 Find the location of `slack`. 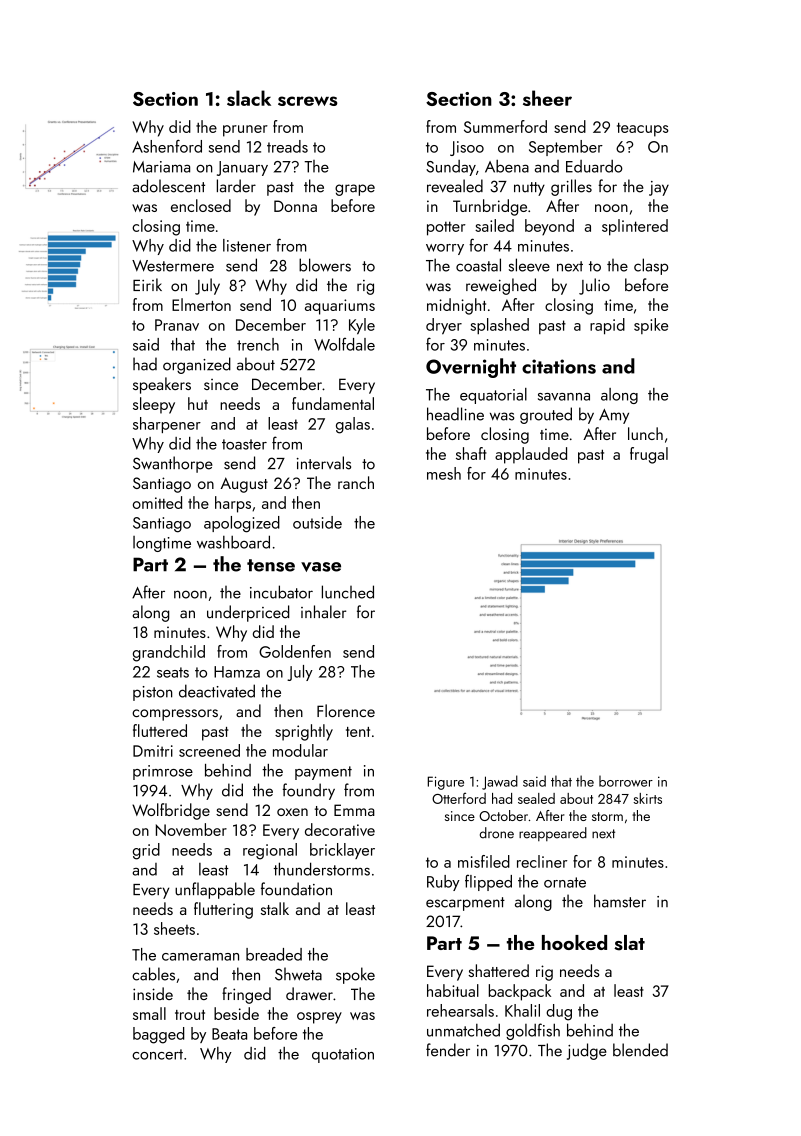

slack is located at coordinates (249, 98).
